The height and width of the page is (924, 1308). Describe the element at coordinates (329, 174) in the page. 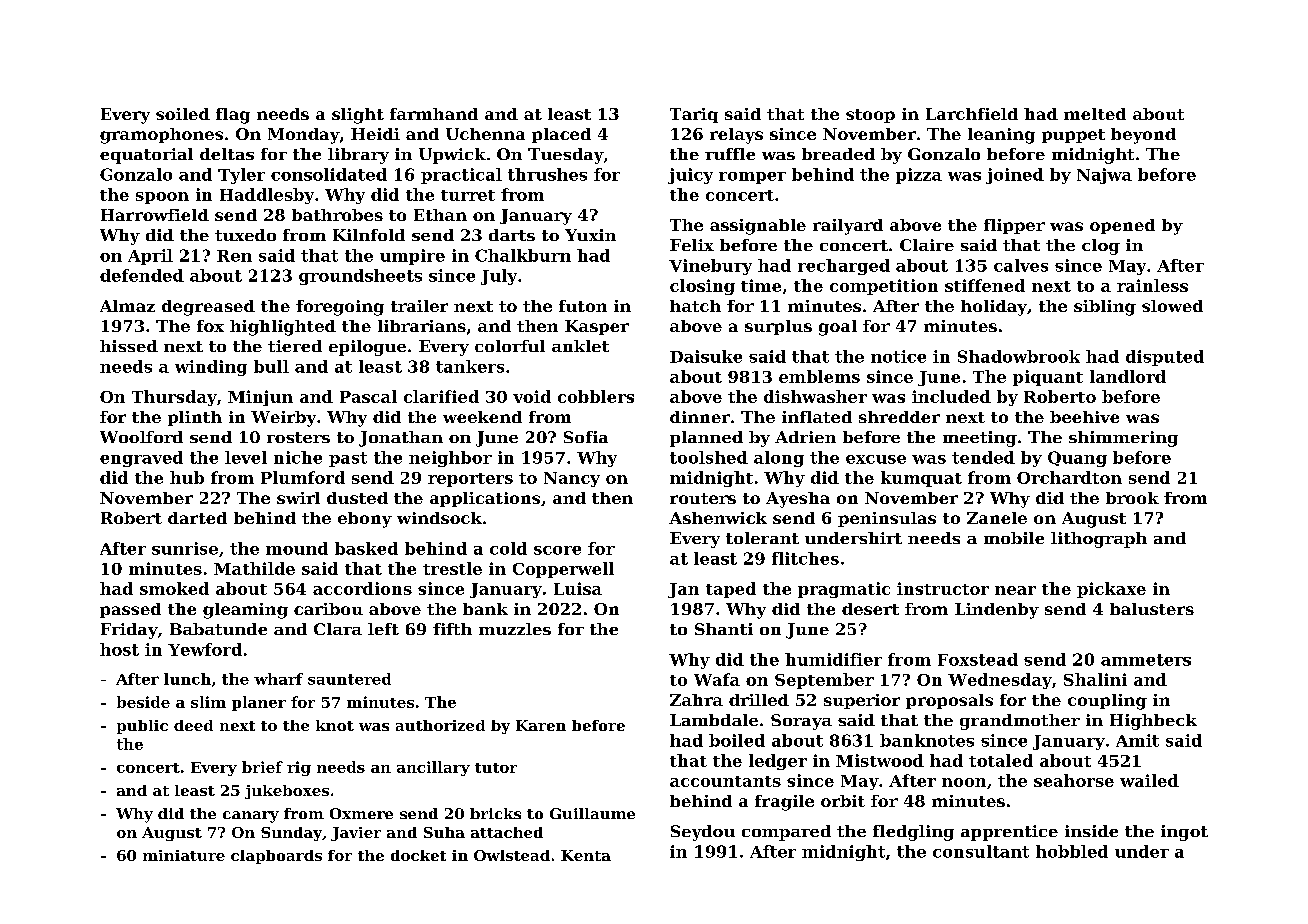

I see `consolidated` at that location.
